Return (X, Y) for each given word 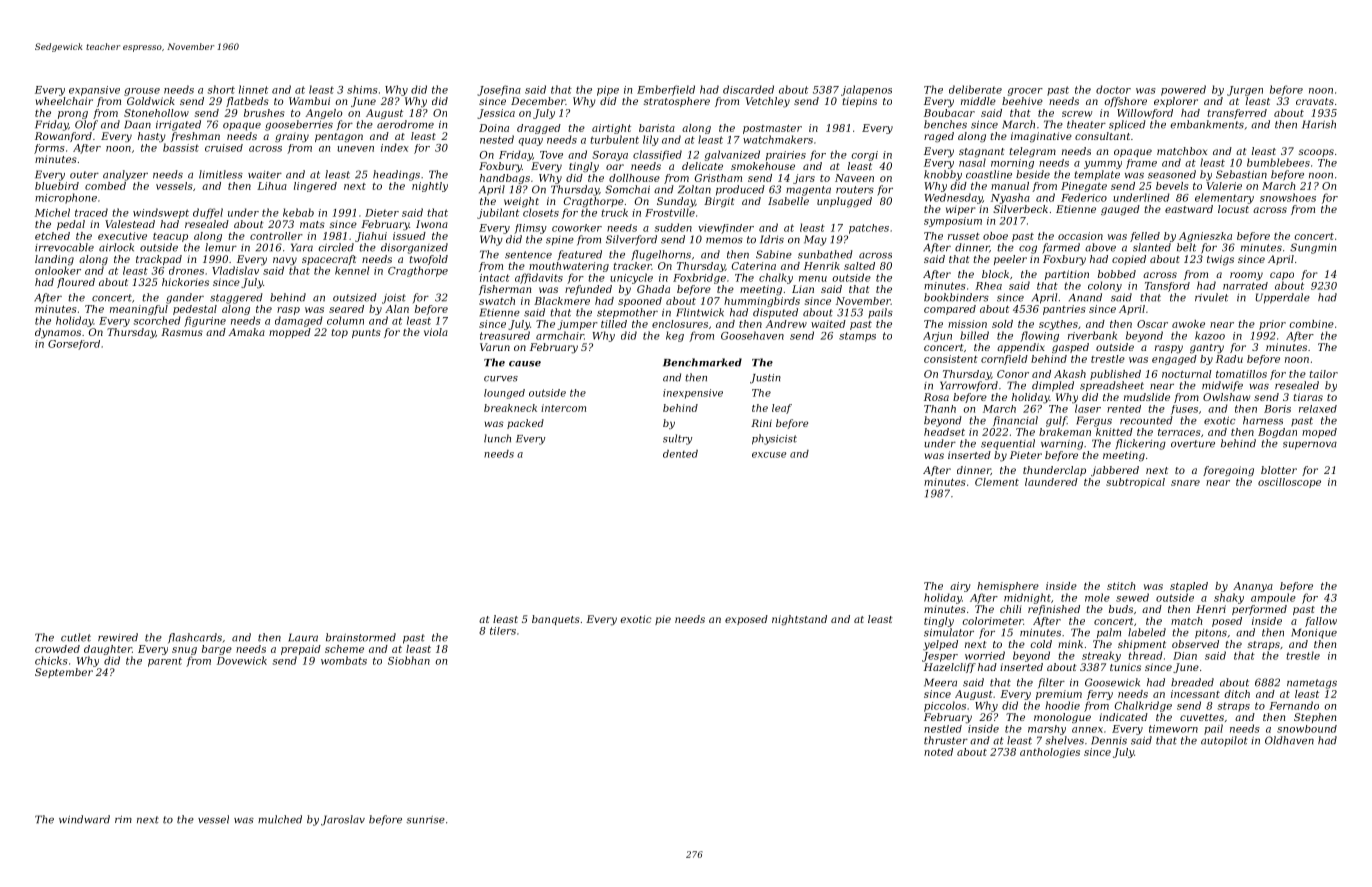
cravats (1315, 101)
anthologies (1050, 753)
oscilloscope (1289, 483)
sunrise (425, 820)
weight (521, 202)
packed (525, 424)
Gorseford (74, 345)
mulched (280, 819)
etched (52, 236)
